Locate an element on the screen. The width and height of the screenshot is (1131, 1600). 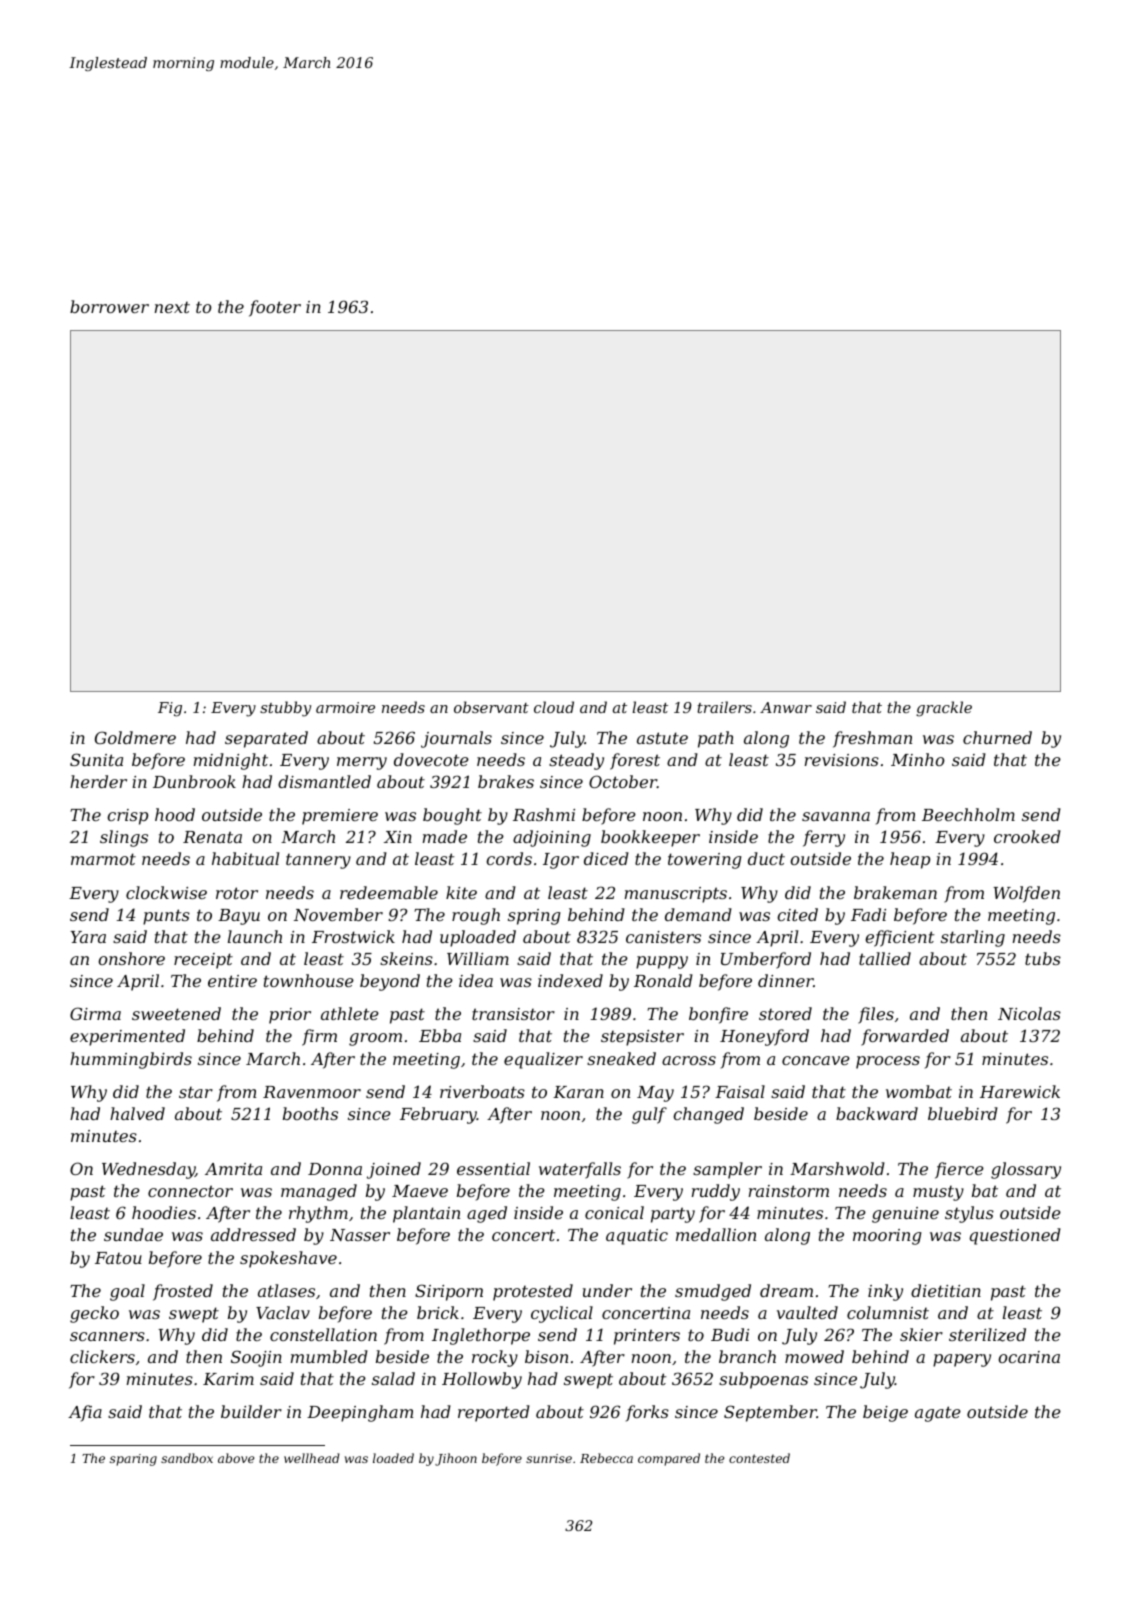
stylus is located at coordinates (969, 1214).
